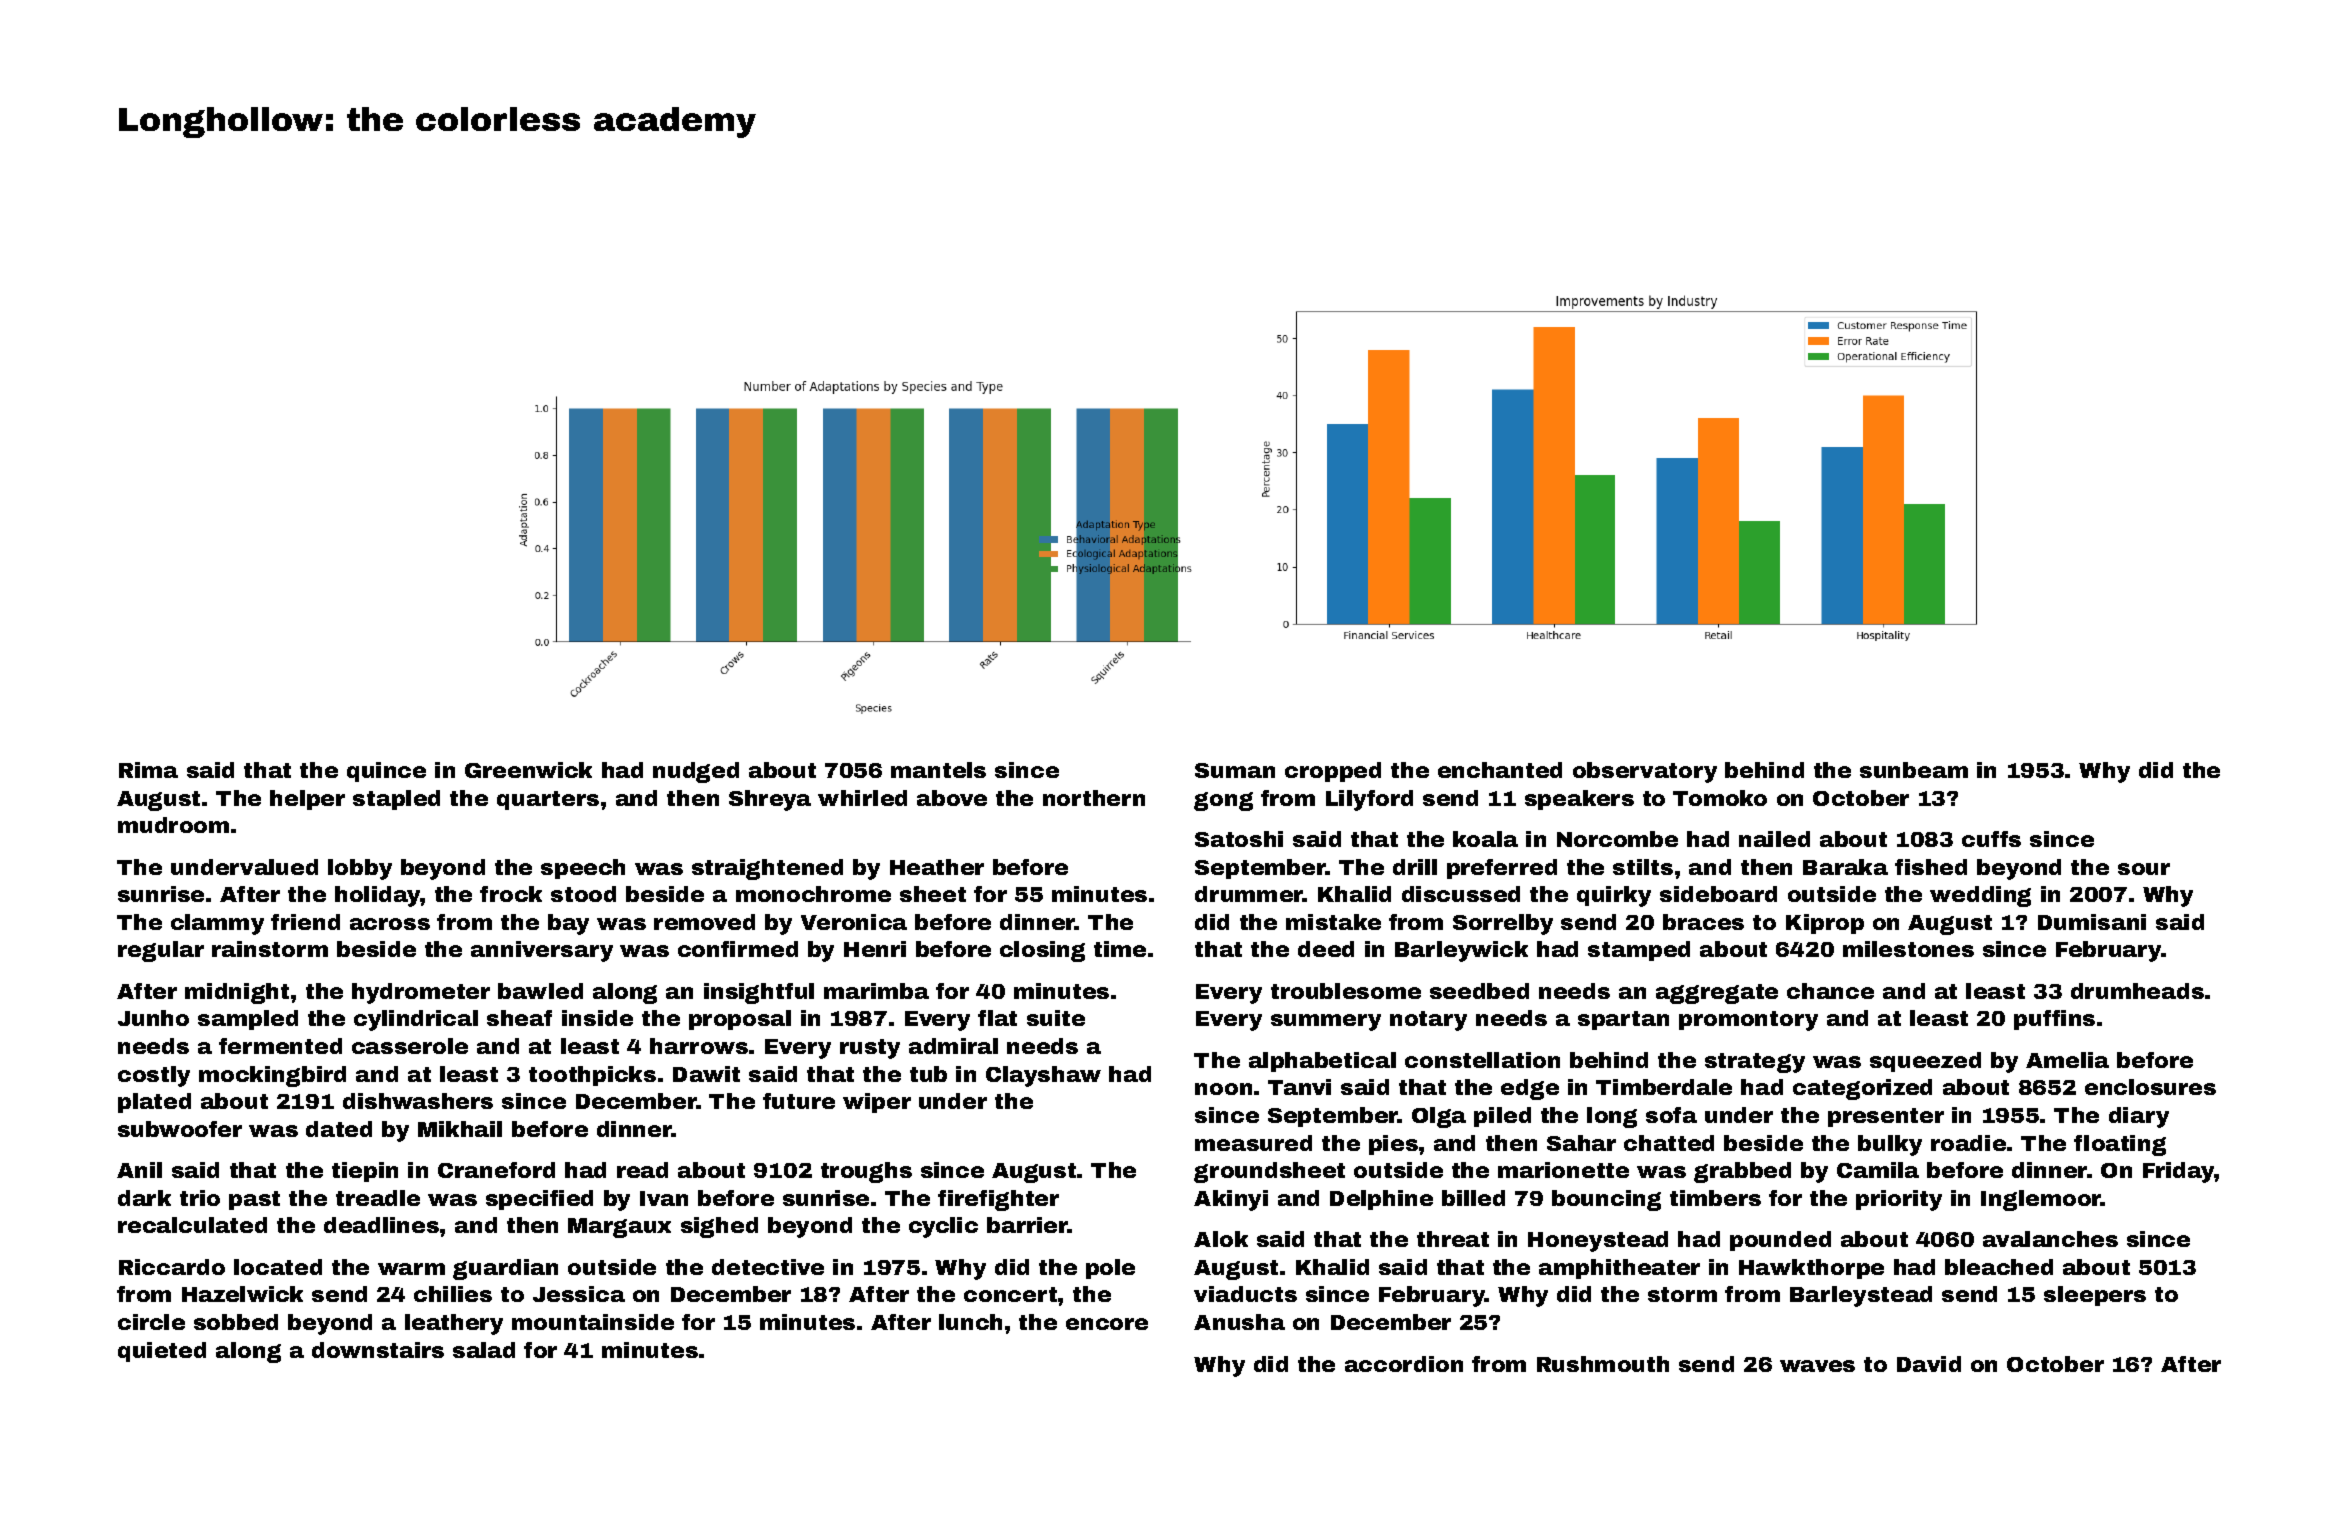 The image size is (2351, 1521). Describe the element at coordinates (1861, 1296) in the document. I see `Barleystead` at that location.
